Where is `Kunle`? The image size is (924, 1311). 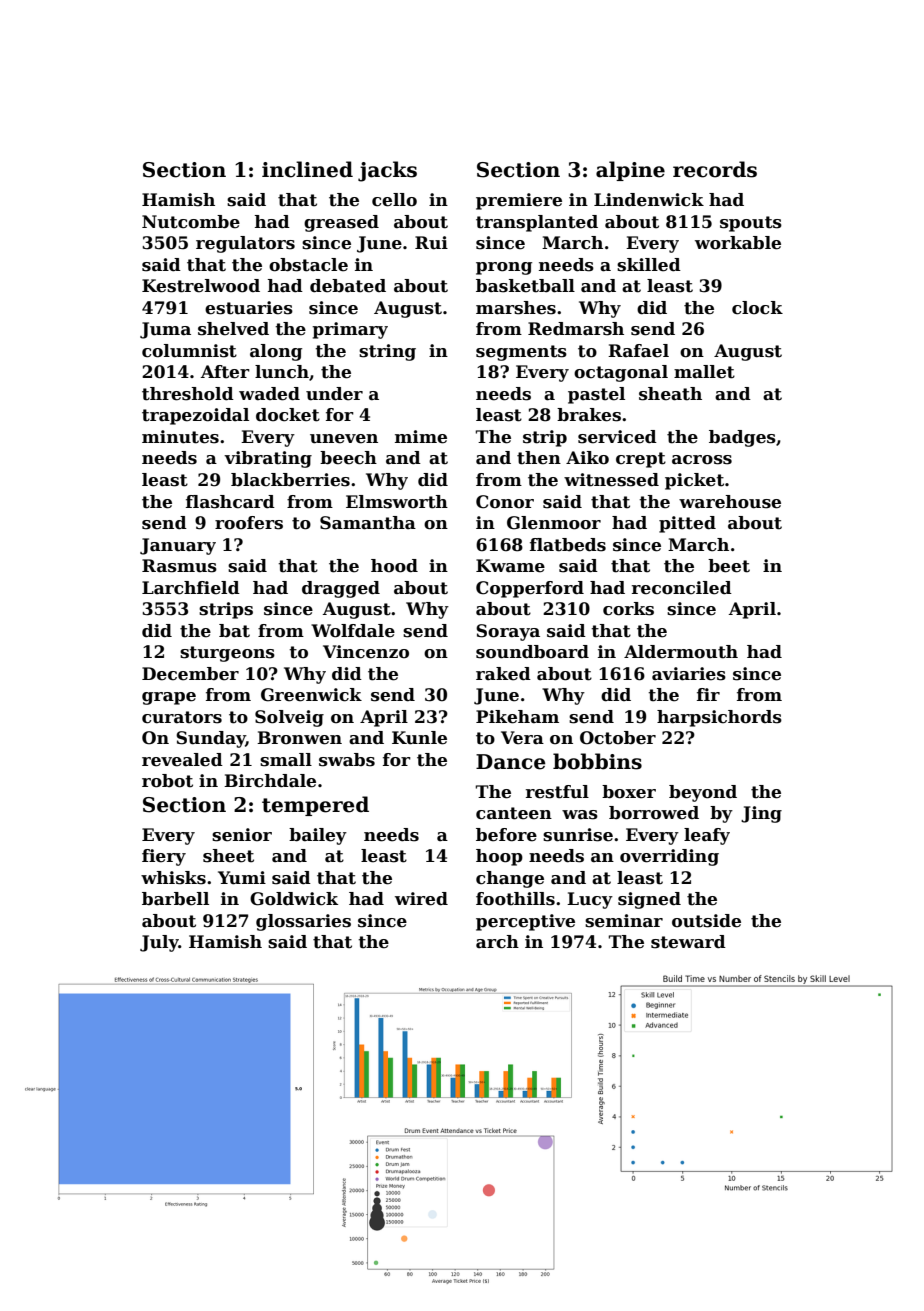 Kunle is located at coordinates (419, 738).
